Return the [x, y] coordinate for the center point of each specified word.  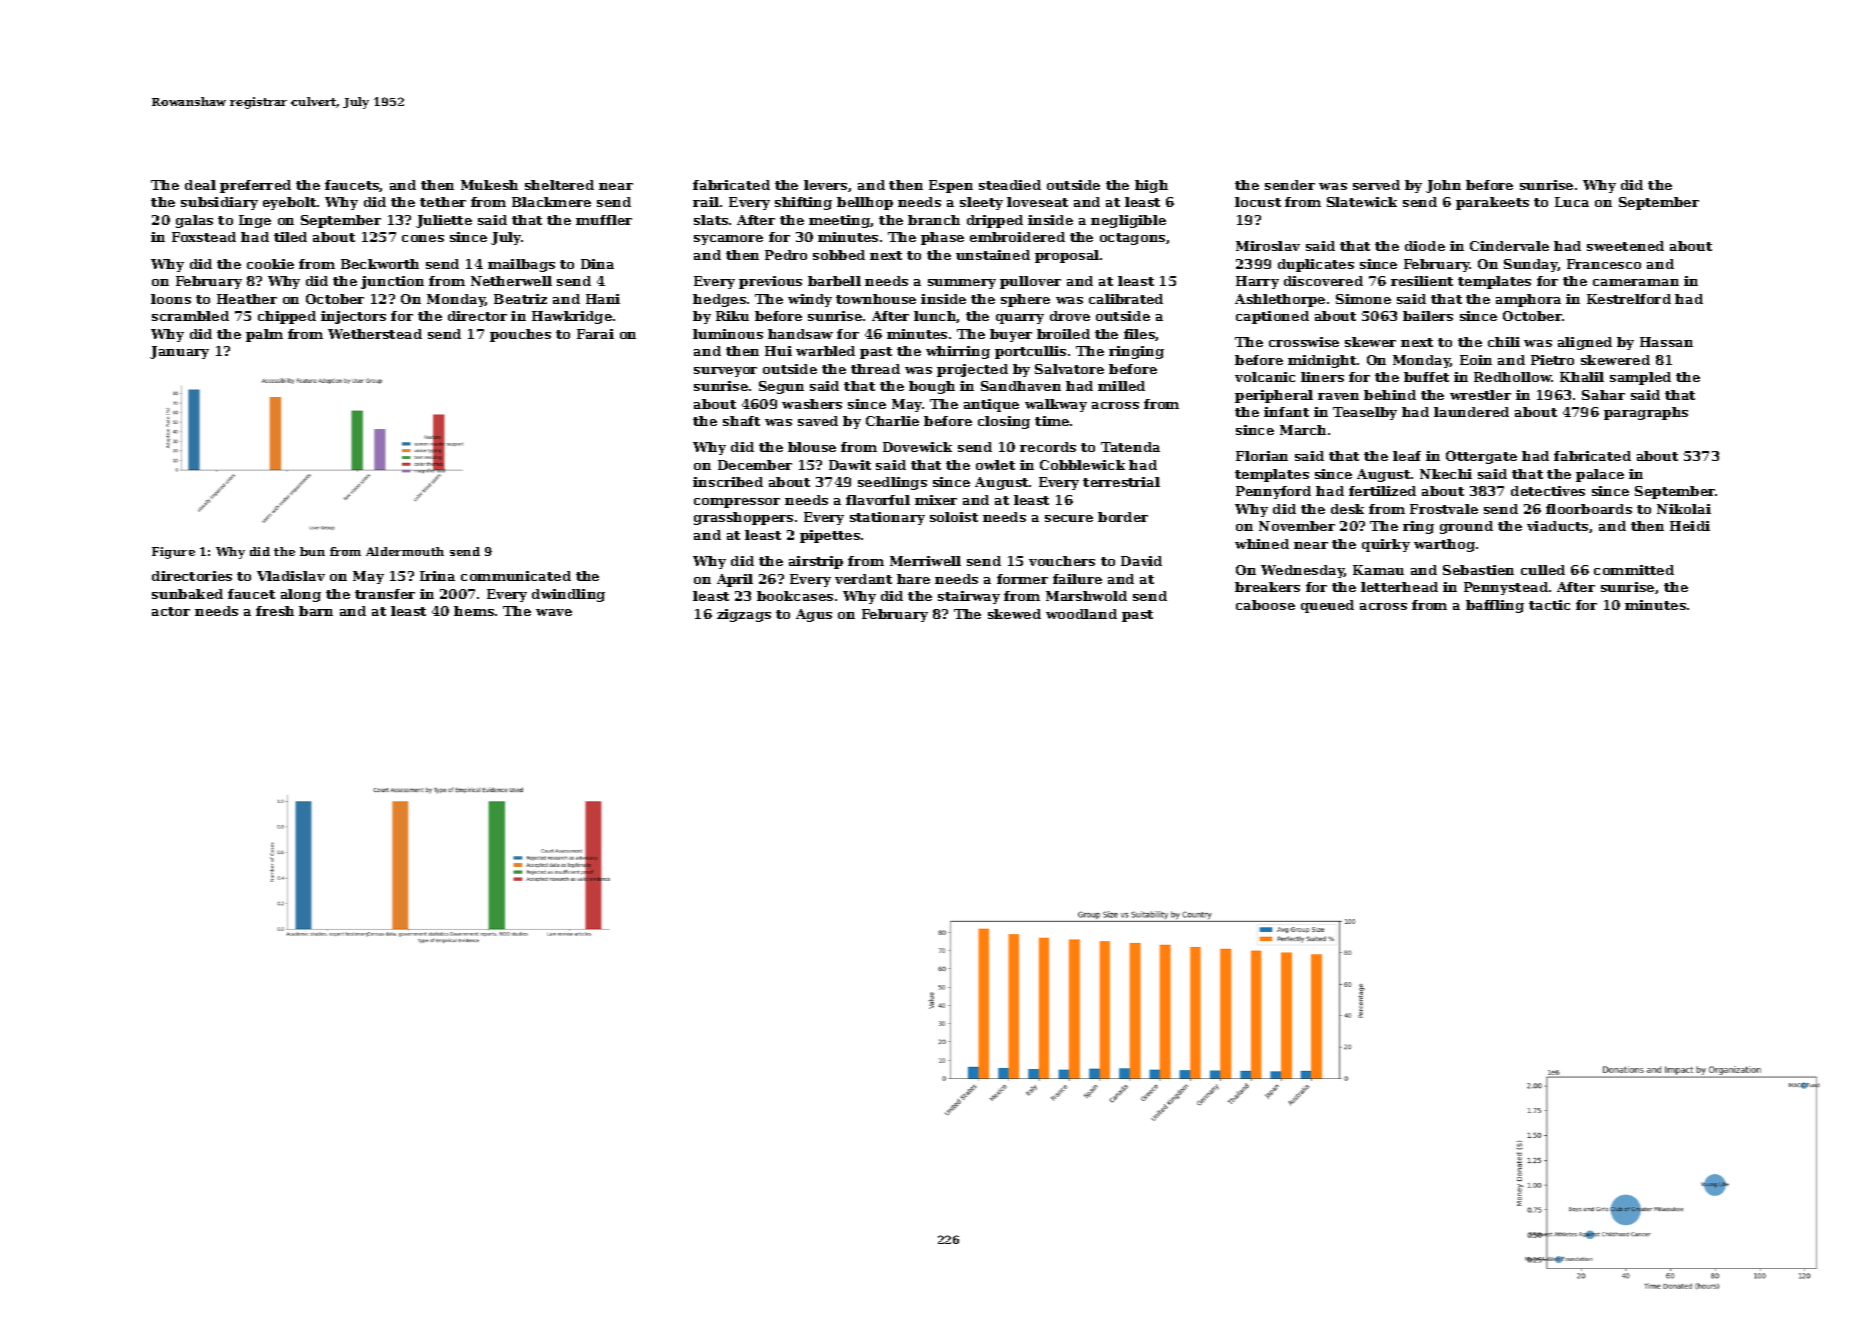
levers [825, 185]
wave [554, 612]
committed [1634, 570]
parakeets [1492, 203]
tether [443, 202]
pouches [520, 335]
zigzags [744, 615]
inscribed [728, 482]
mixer [936, 500]
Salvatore [1069, 369]
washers [812, 404]
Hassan [1666, 342]
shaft [741, 421]
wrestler [1480, 395]
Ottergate [1481, 457]
